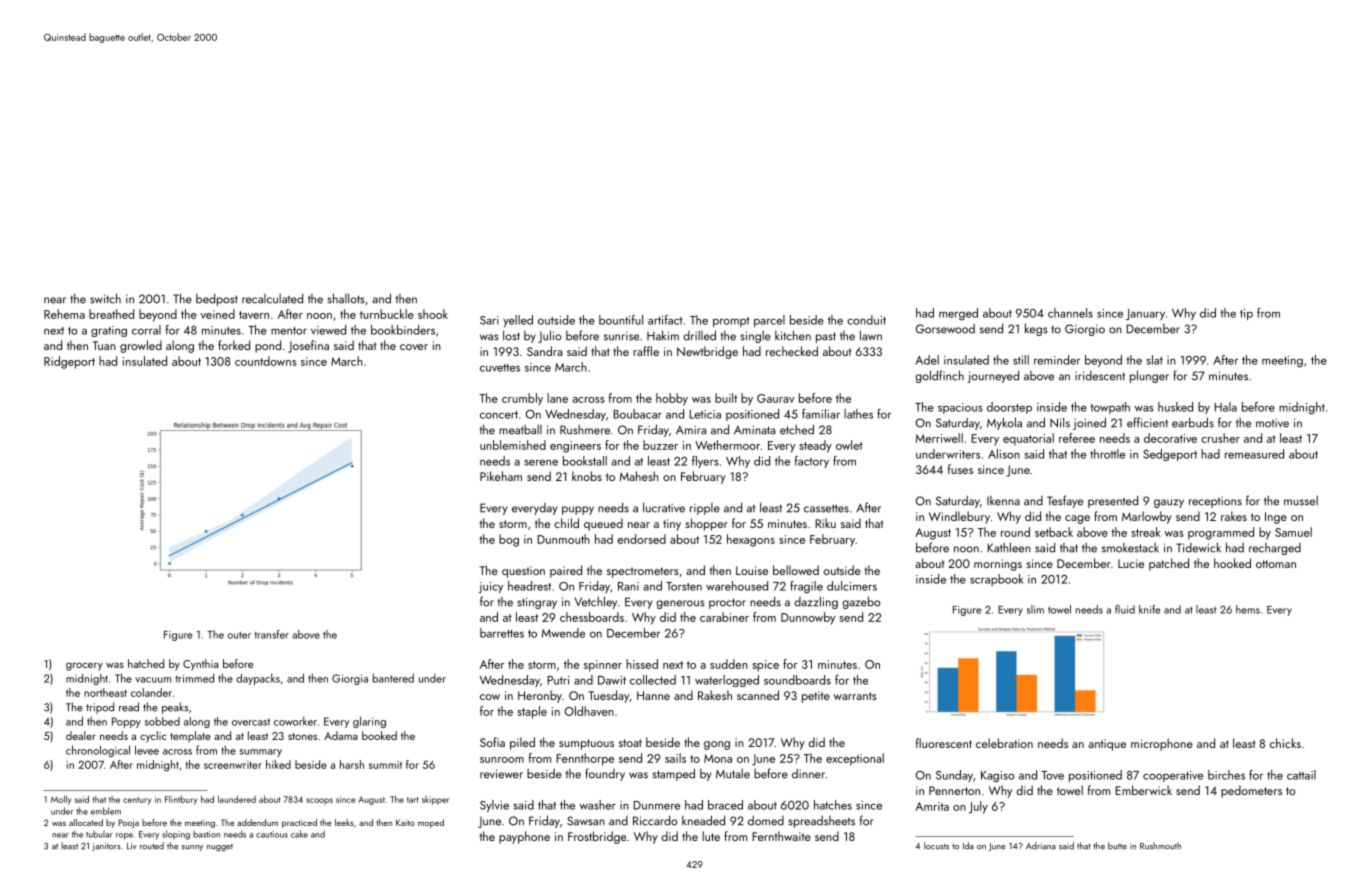 This document has height=887, width=1372. I want to click on Riku, so click(825, 523).
